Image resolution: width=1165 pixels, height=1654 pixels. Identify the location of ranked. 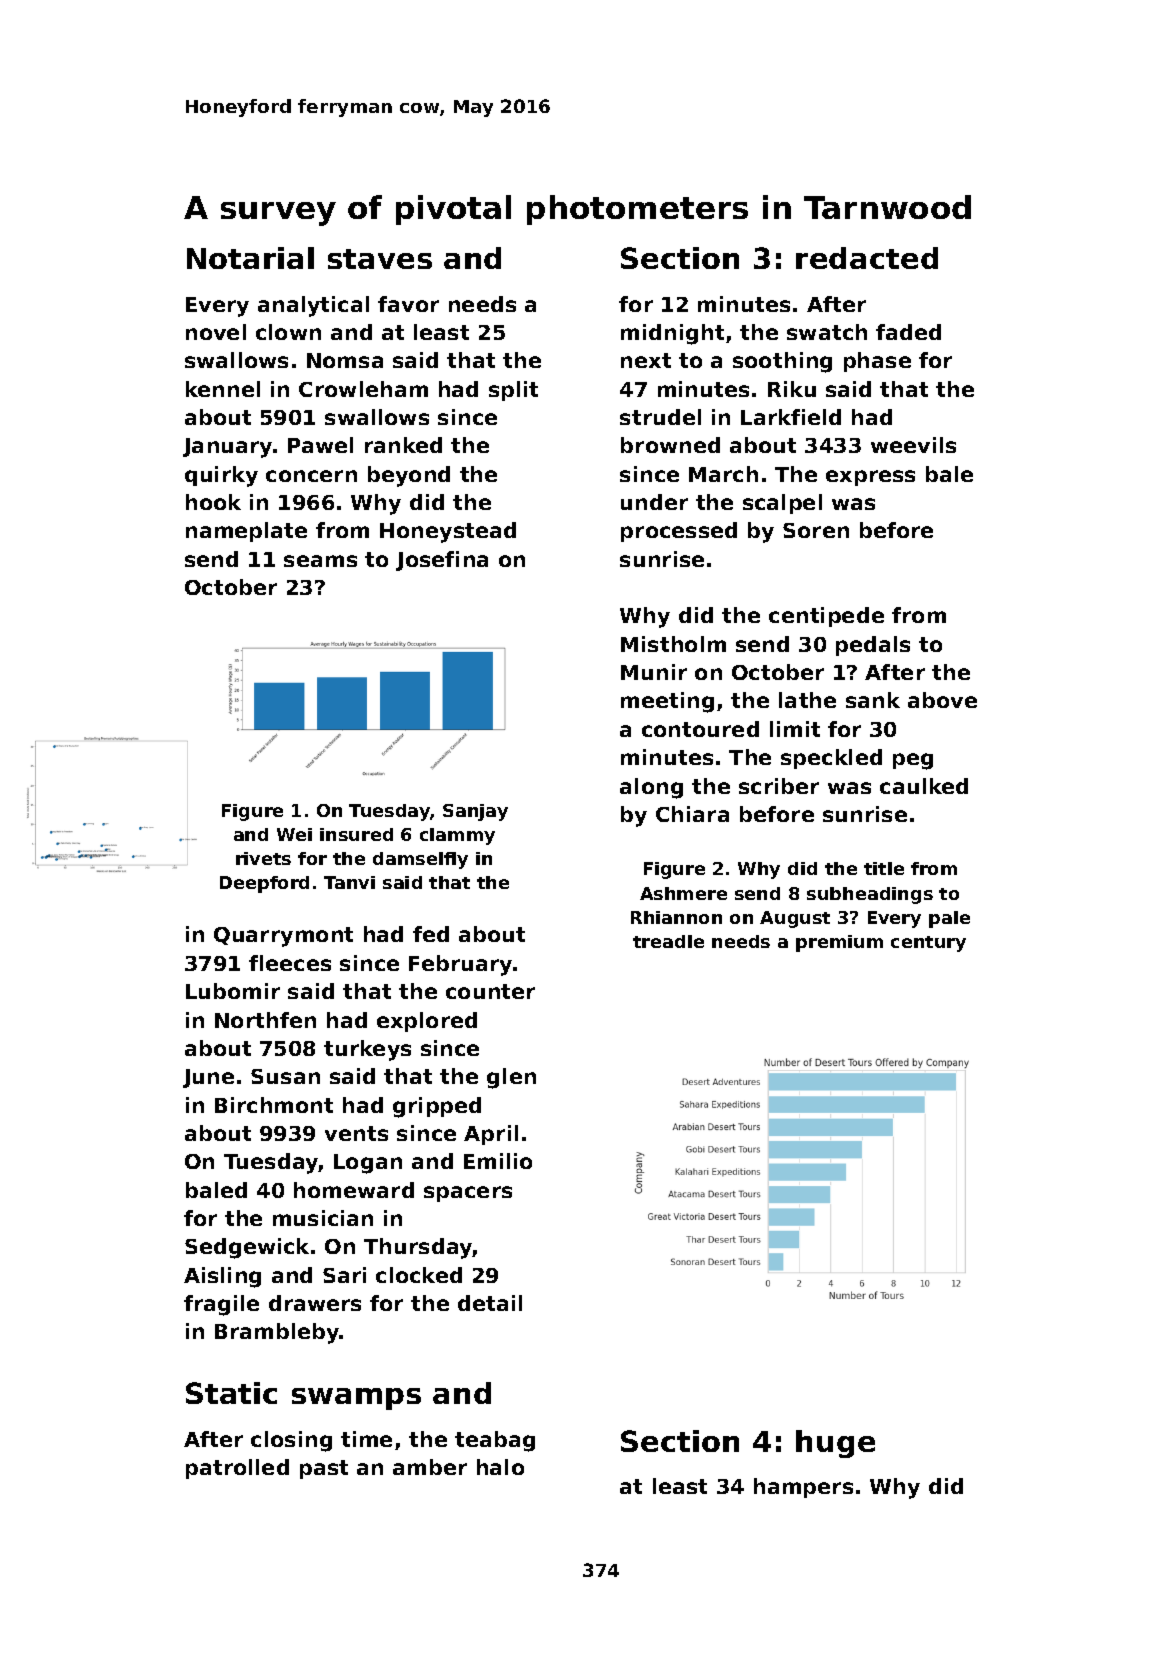
(403, 445).
